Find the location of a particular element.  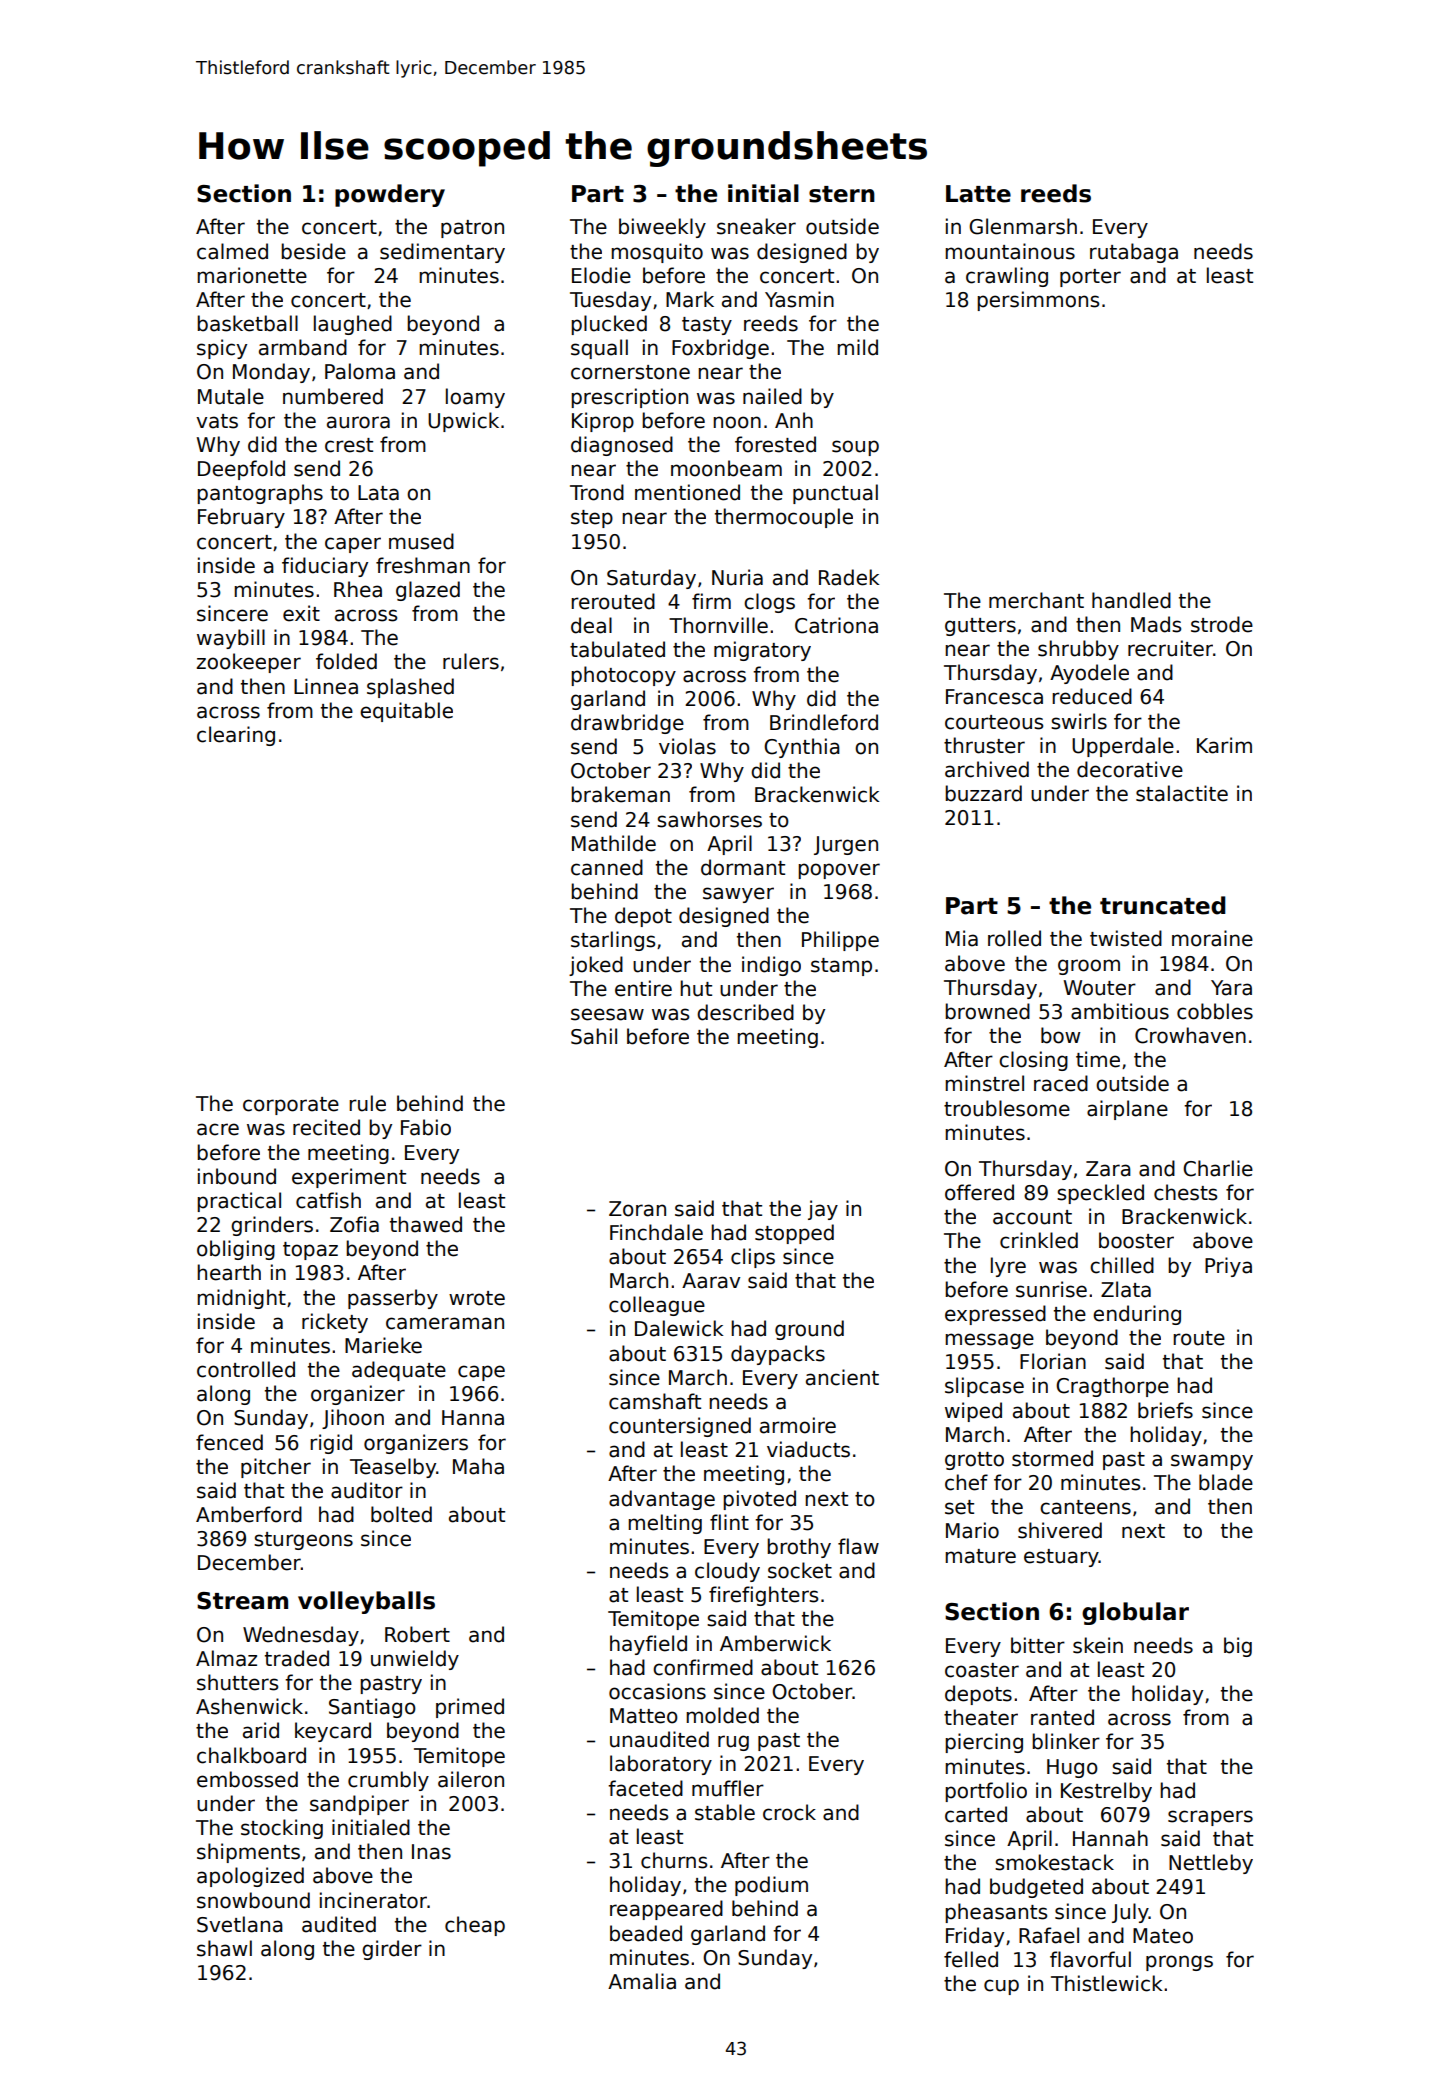

armoire is located at coordinates (798, 1425).
